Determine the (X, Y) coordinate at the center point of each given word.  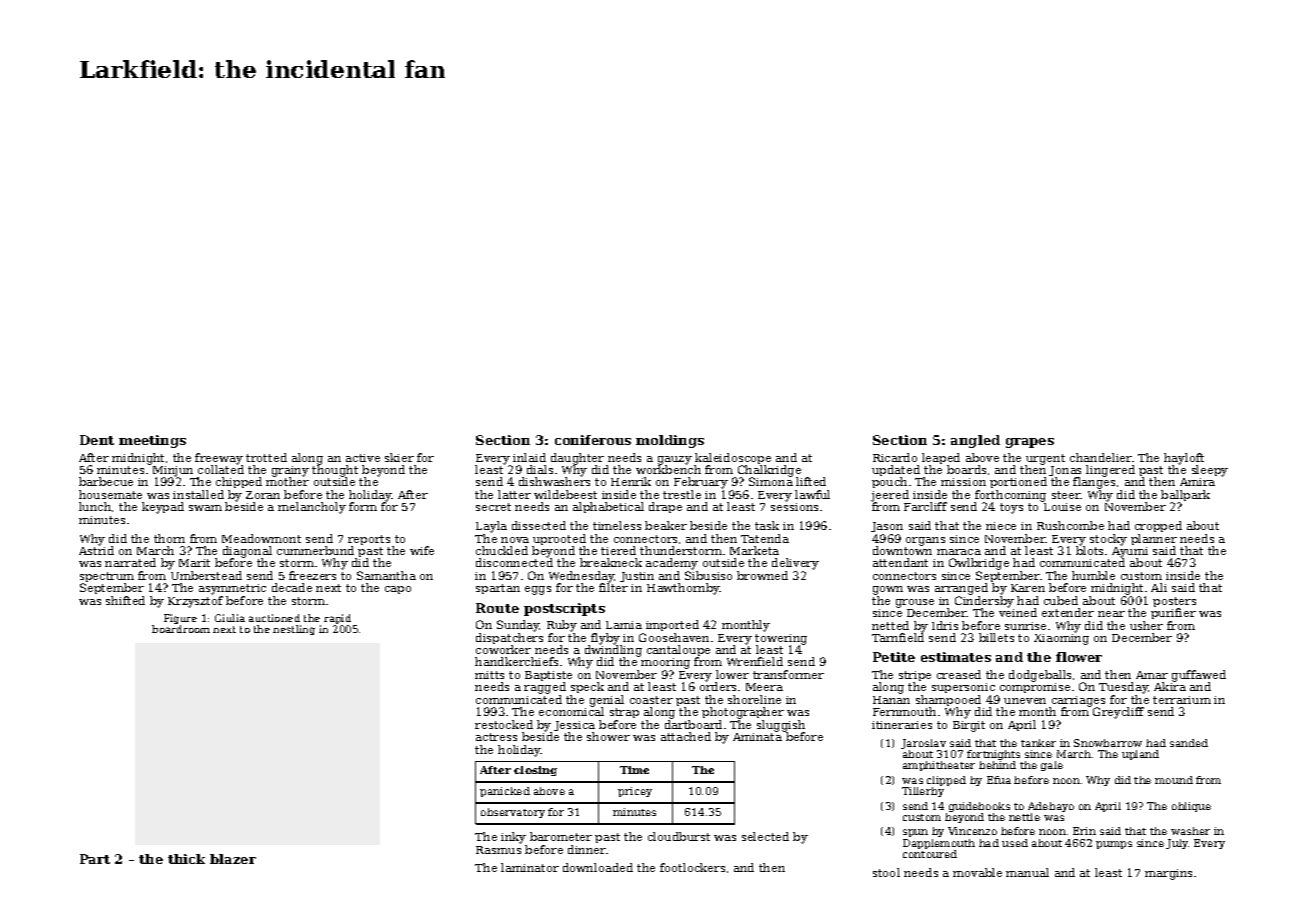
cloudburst (679, 836)
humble (1093, 575)
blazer (233, 859)
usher (1146, 625)
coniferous (593, 440)
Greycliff (1118, 713)
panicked (505, 792)
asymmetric (232, 589)
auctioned (274, 618)
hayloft (1184, 459)
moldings (670, 441)
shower (608, 736)
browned (762, 575)
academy (672, 564)
